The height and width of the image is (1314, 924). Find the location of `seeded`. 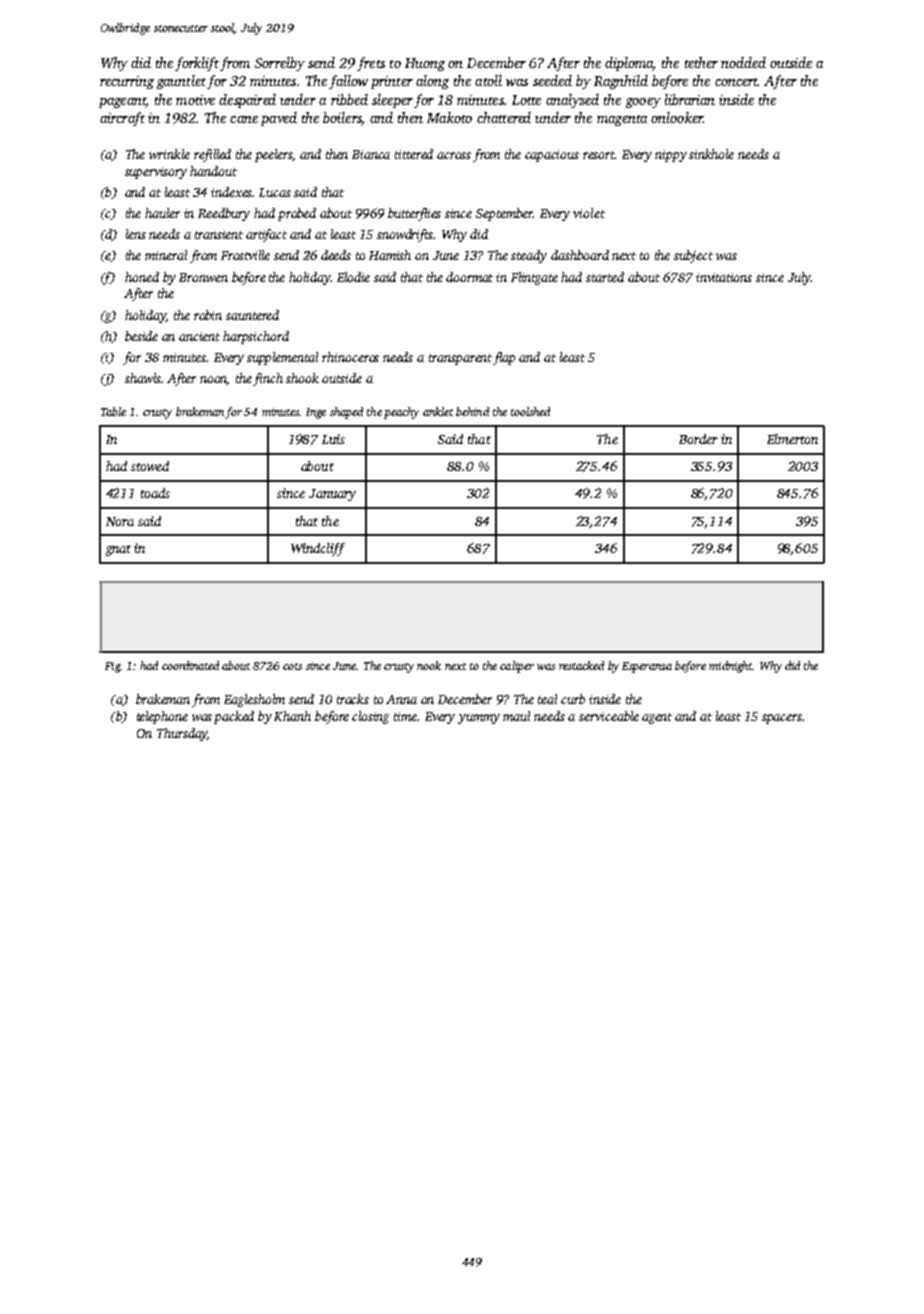

seeded is located at coordinates (552, 80).
